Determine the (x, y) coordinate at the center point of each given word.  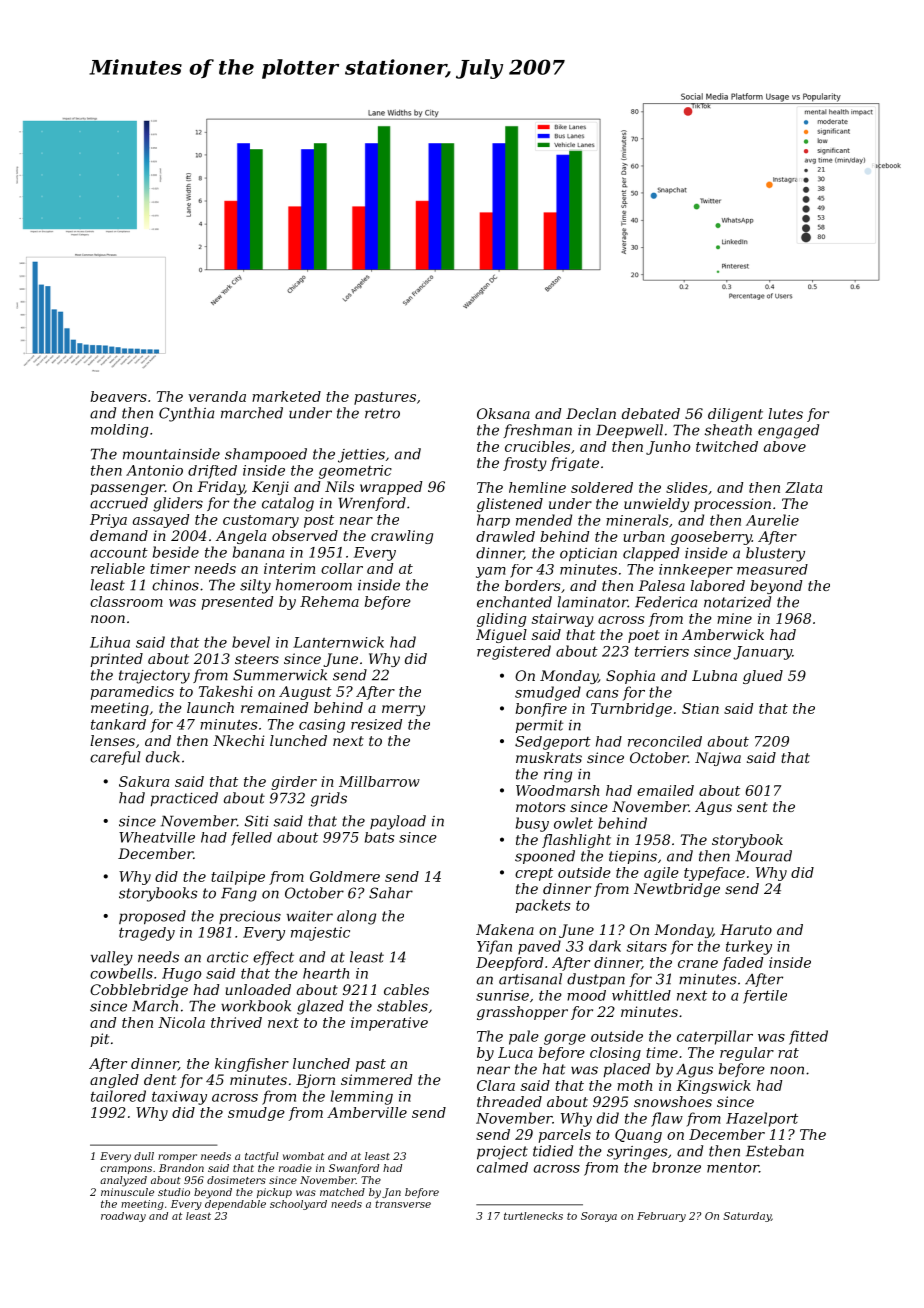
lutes (785, 413)
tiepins (633, 857)
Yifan (494, 947)
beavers (119, 396)
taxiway (179, 1098)
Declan (591, 413)
